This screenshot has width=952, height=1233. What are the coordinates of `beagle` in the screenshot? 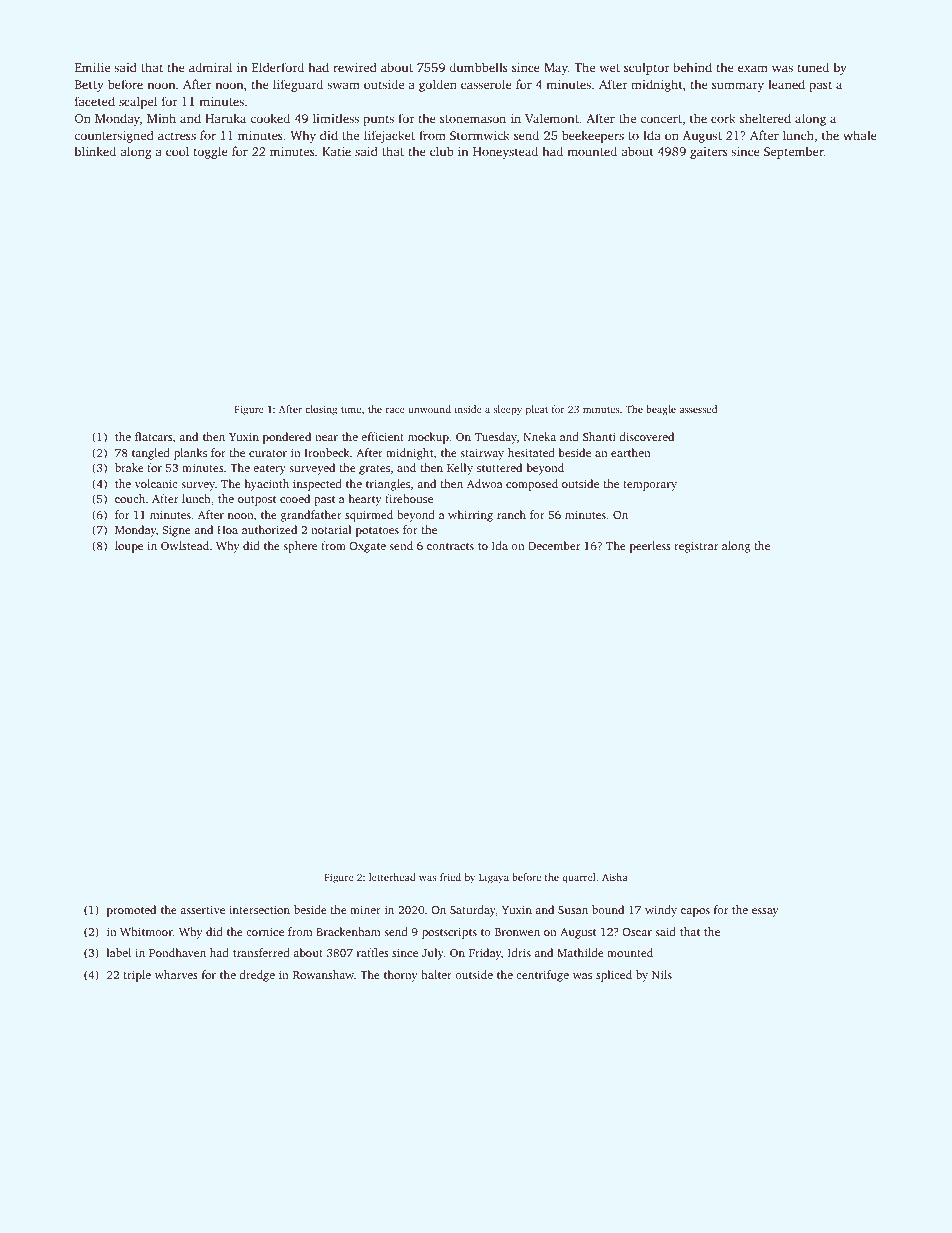 It's located at (661, 410).
